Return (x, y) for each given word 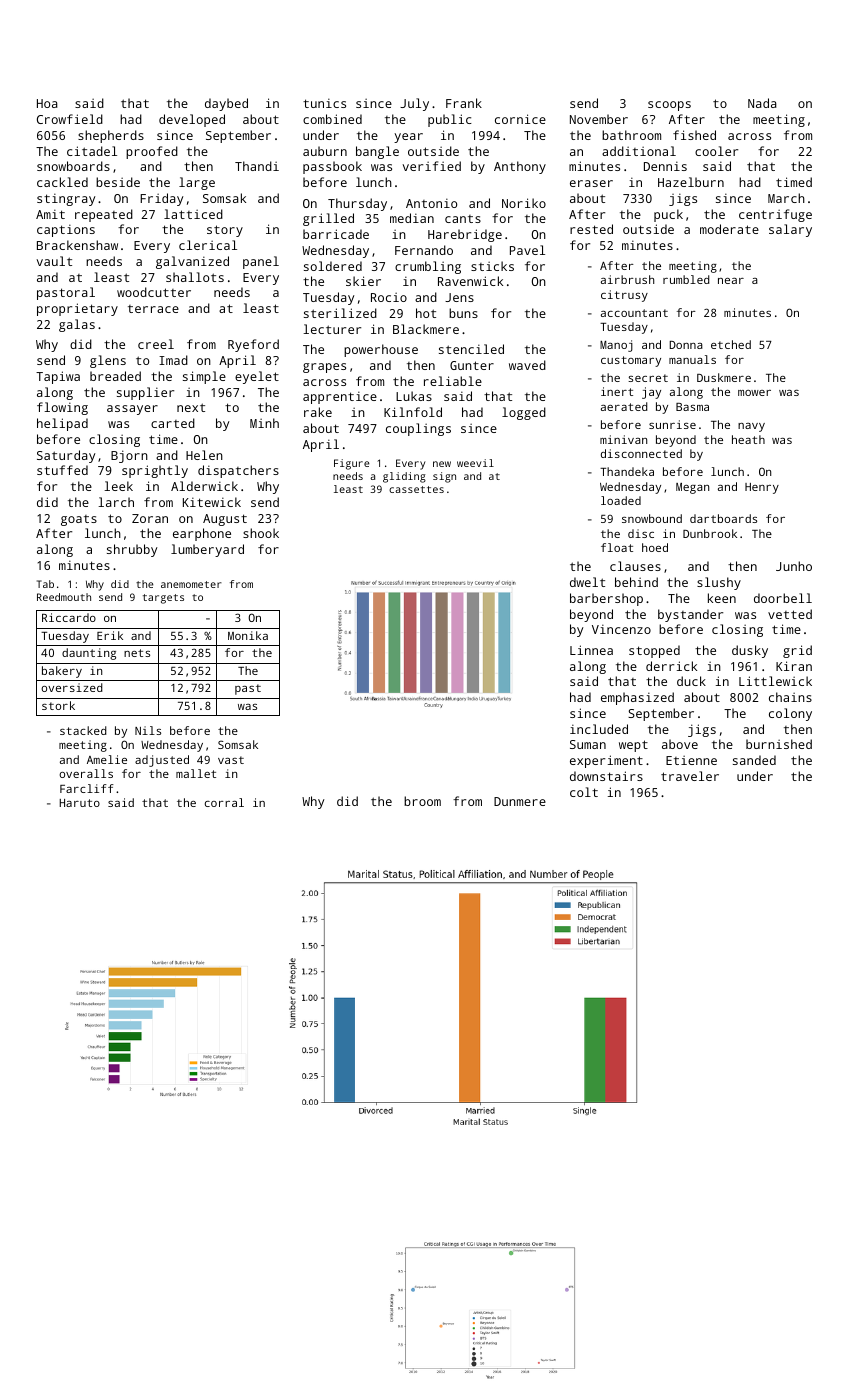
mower (754, 393)
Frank (464, 103)
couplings (418, 429)
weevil (475, 463)
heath (748, 439)
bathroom (631, 135)
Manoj (616, 346)
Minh (264, 423)
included (599, 729)
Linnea (591, 650)
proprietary (77, 309)
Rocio (389, 297)
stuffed (62, 470)
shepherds (111, 136)
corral (224, 802)
